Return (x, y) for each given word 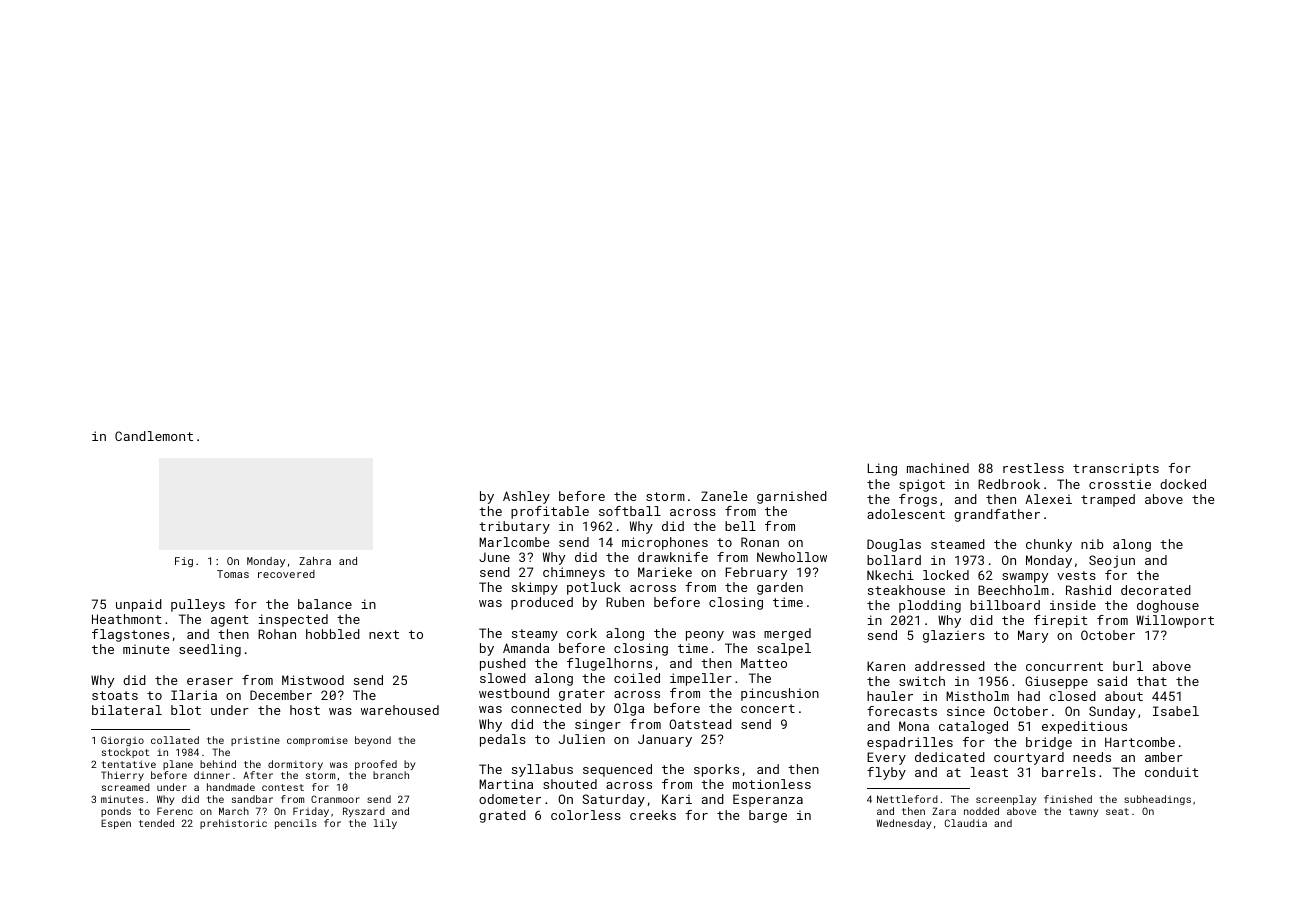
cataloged (973, 727)
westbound (514, 693)
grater (582, 695)
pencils (296, 824)
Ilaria (194, 695)
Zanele (724, 496)
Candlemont (154, 436)
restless (1033, 468)
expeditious (1084, 727)
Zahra (315, 561)
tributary (514, 527)
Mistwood (313, 680)
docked (1183, 484)
